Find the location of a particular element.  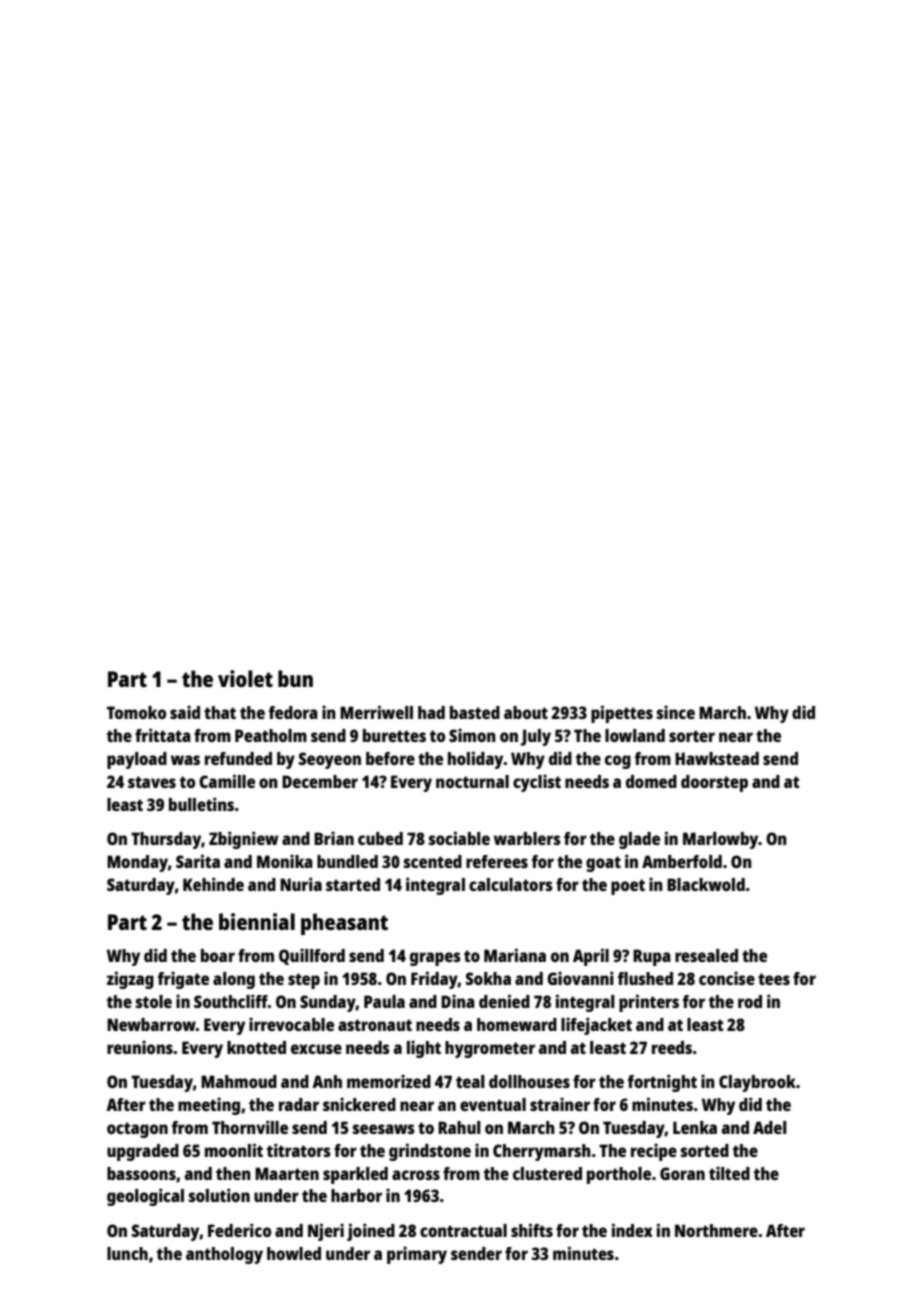

anthology is located at coordinates (224, 1255).
